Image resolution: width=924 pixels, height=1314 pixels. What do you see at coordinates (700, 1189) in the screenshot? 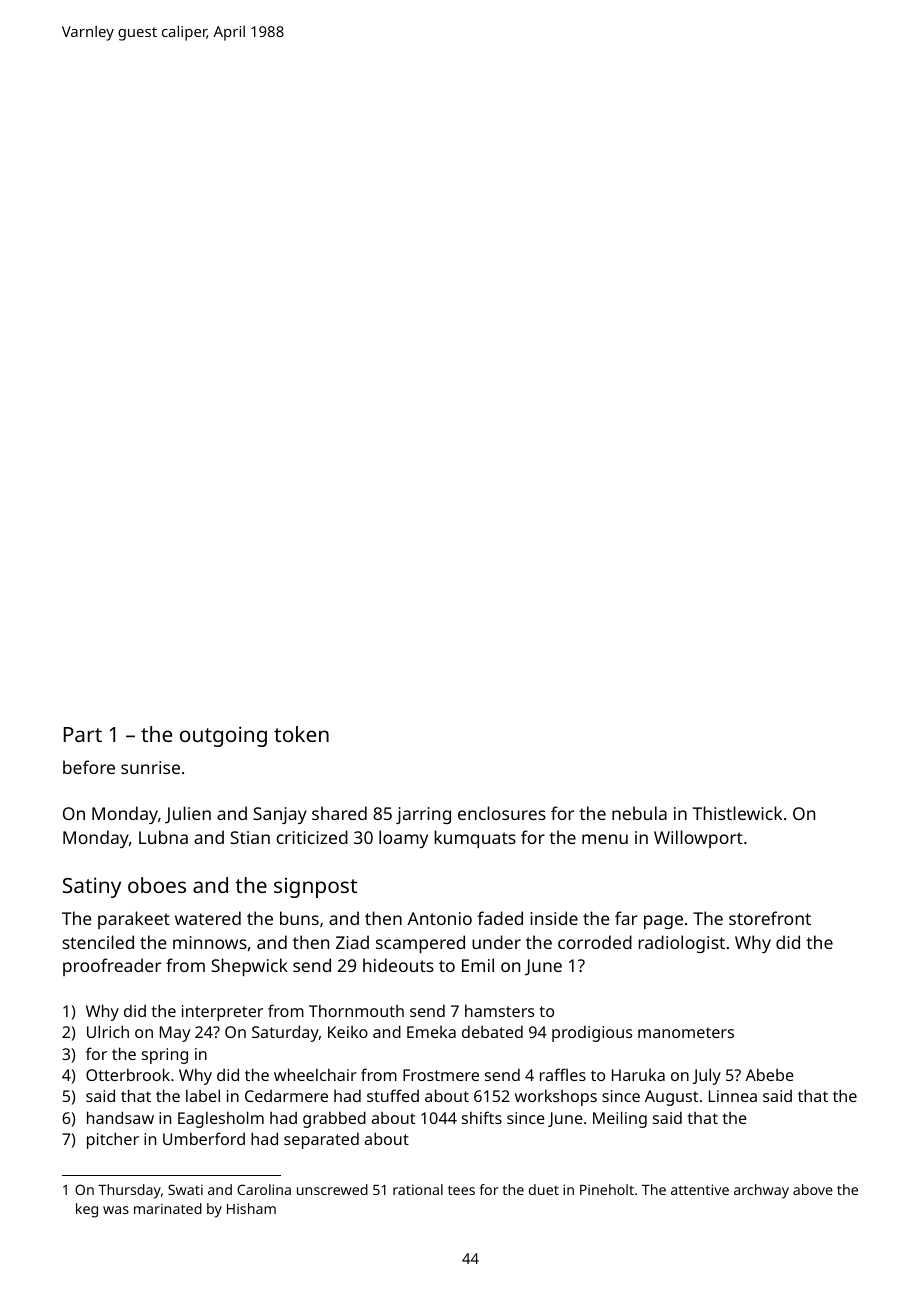
I see `attentive` at bounding box center [700, 1189].
